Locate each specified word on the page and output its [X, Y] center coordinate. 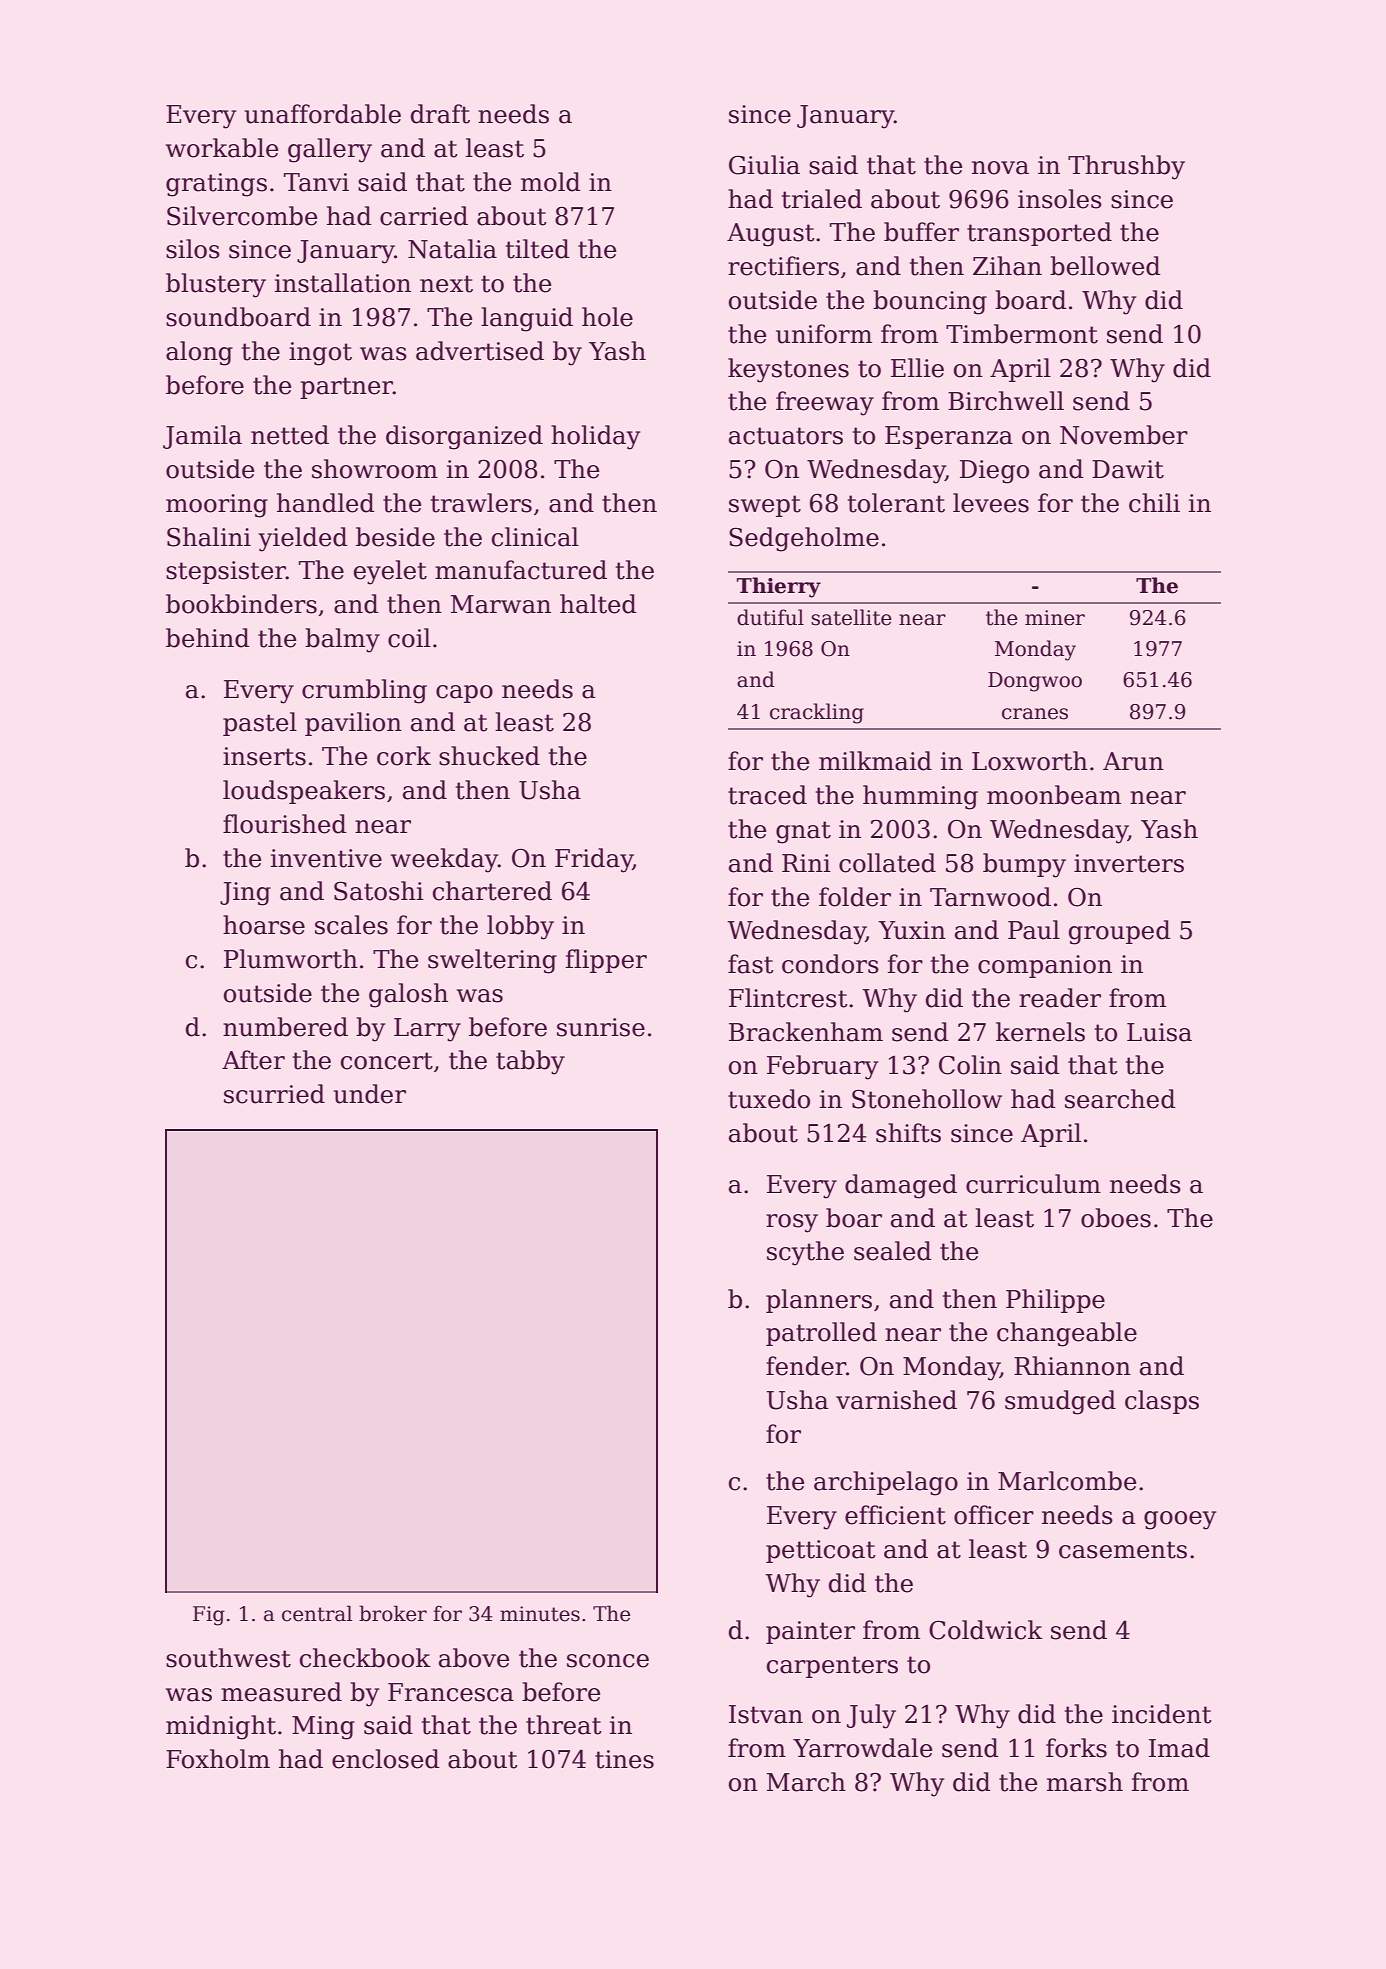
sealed [893, 1251]
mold [551, 182]
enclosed [386, 1759]
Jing [245, 894]
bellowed [1105, 266]
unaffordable [323, 114]
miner [1055, 618]
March [806, 1782]
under [370, 1094]
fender [806, 1366]
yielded [303, 539]
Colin [970, 1065]
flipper [606, 961]
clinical [535, 537]
